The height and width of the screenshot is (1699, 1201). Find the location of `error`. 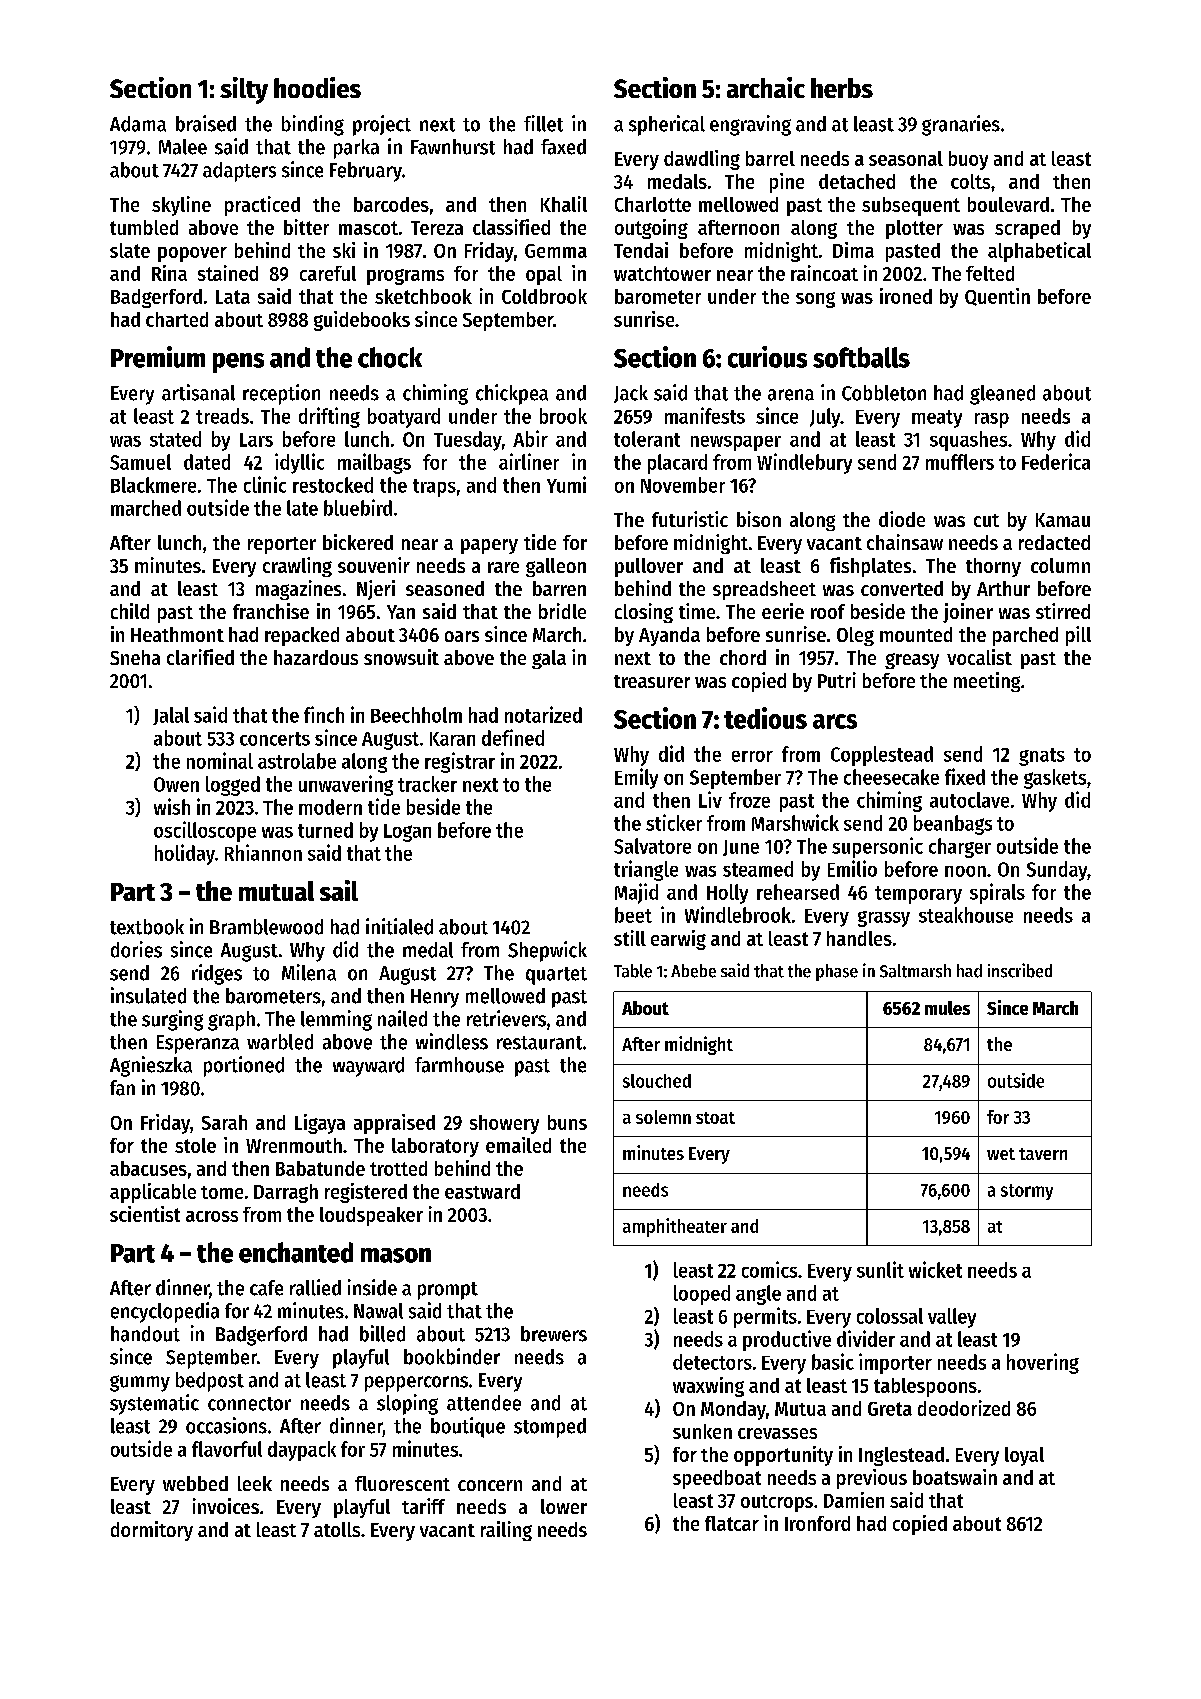

error is located at coordinates (752, 756).
